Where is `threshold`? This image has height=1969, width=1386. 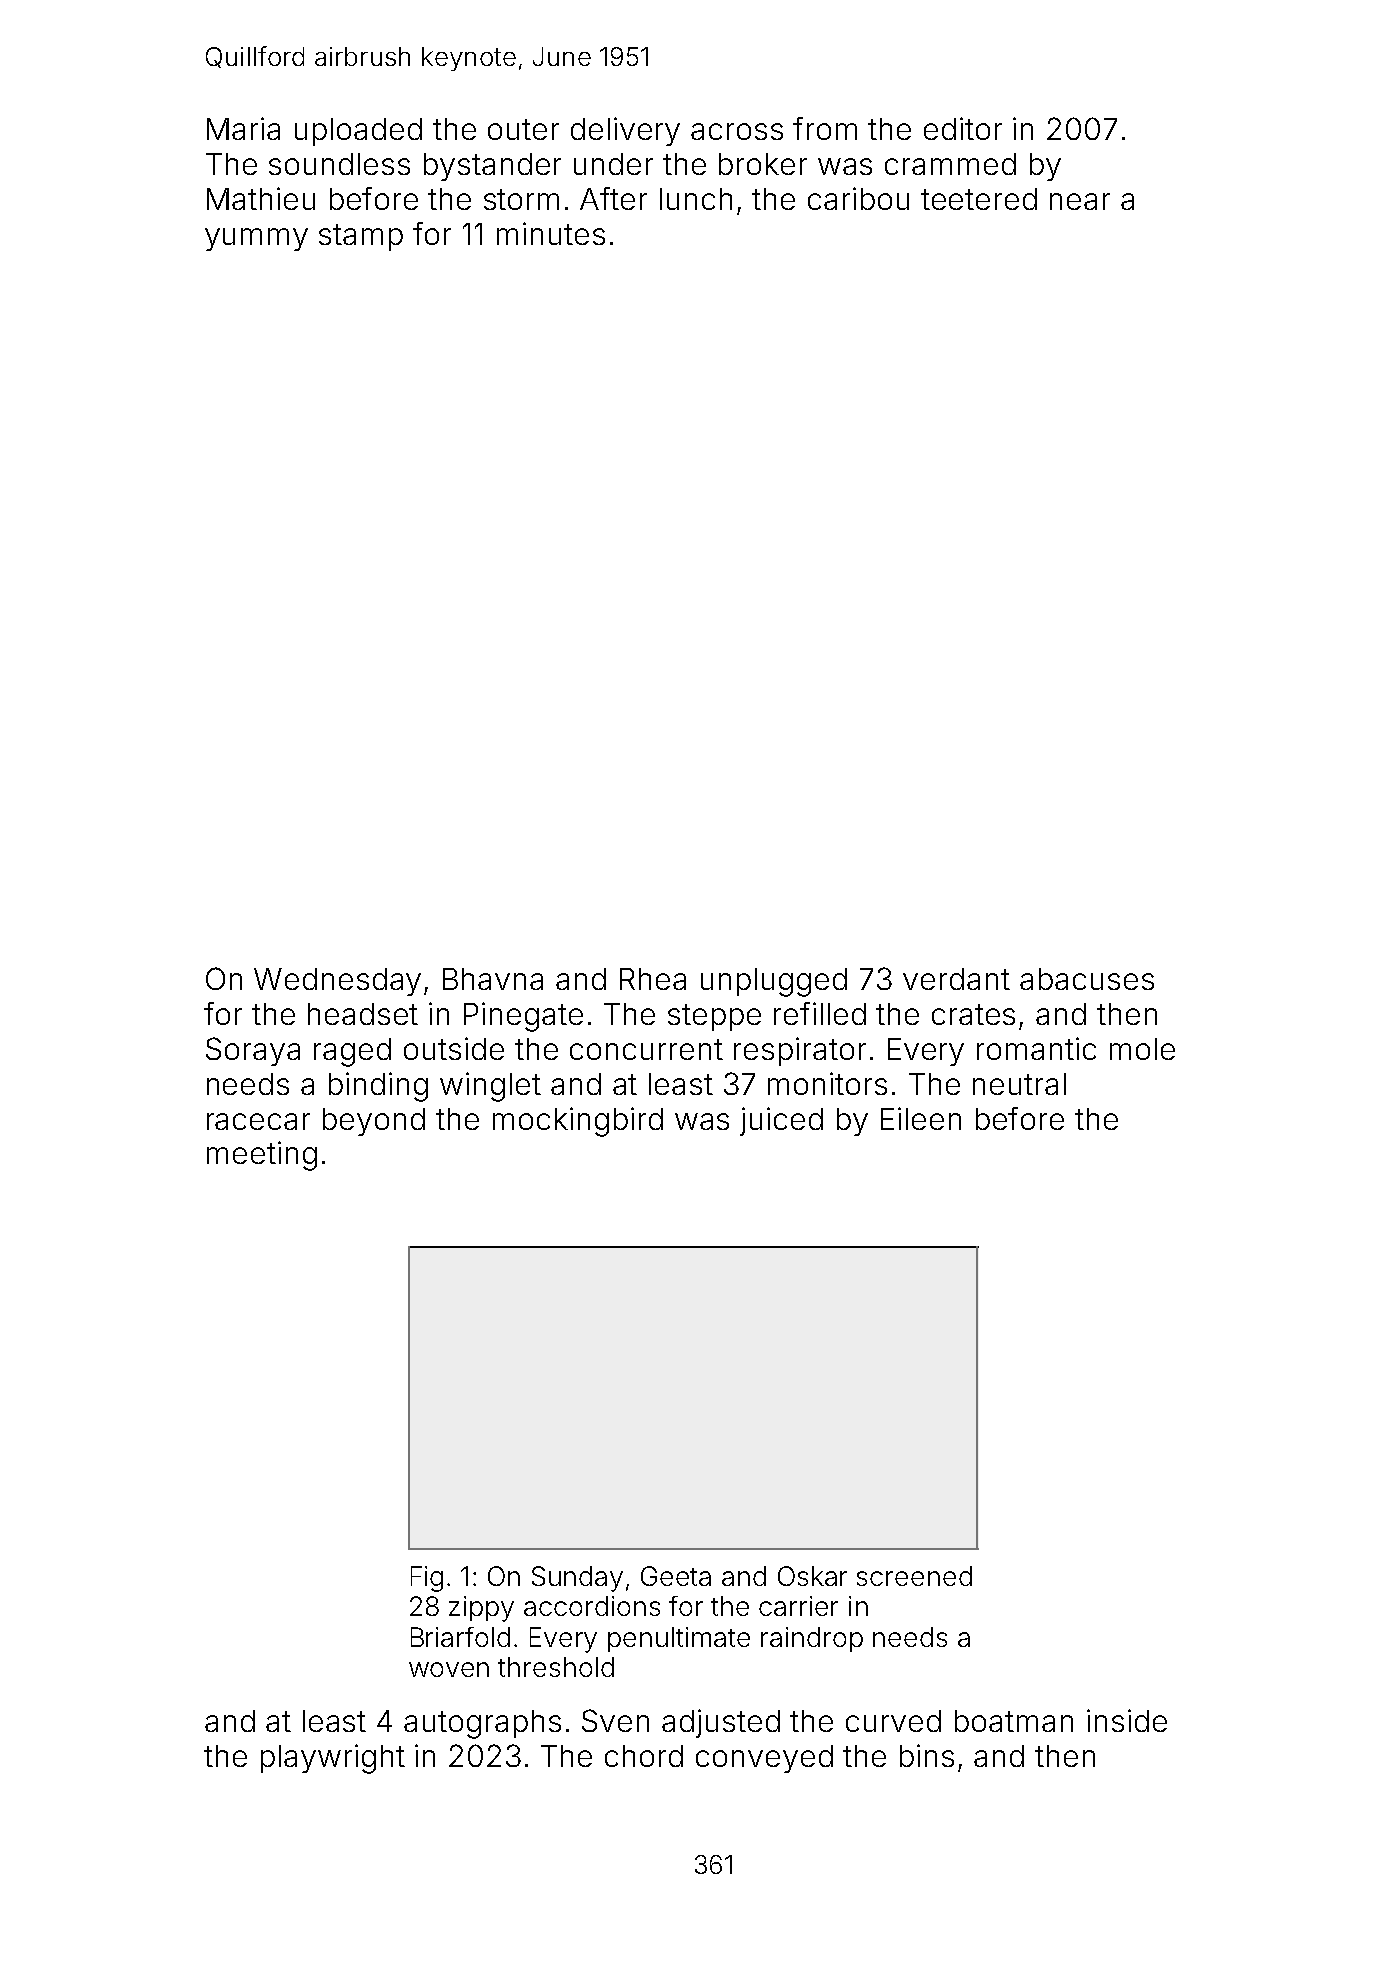
threshold is located at coordinates (556, 1667).
